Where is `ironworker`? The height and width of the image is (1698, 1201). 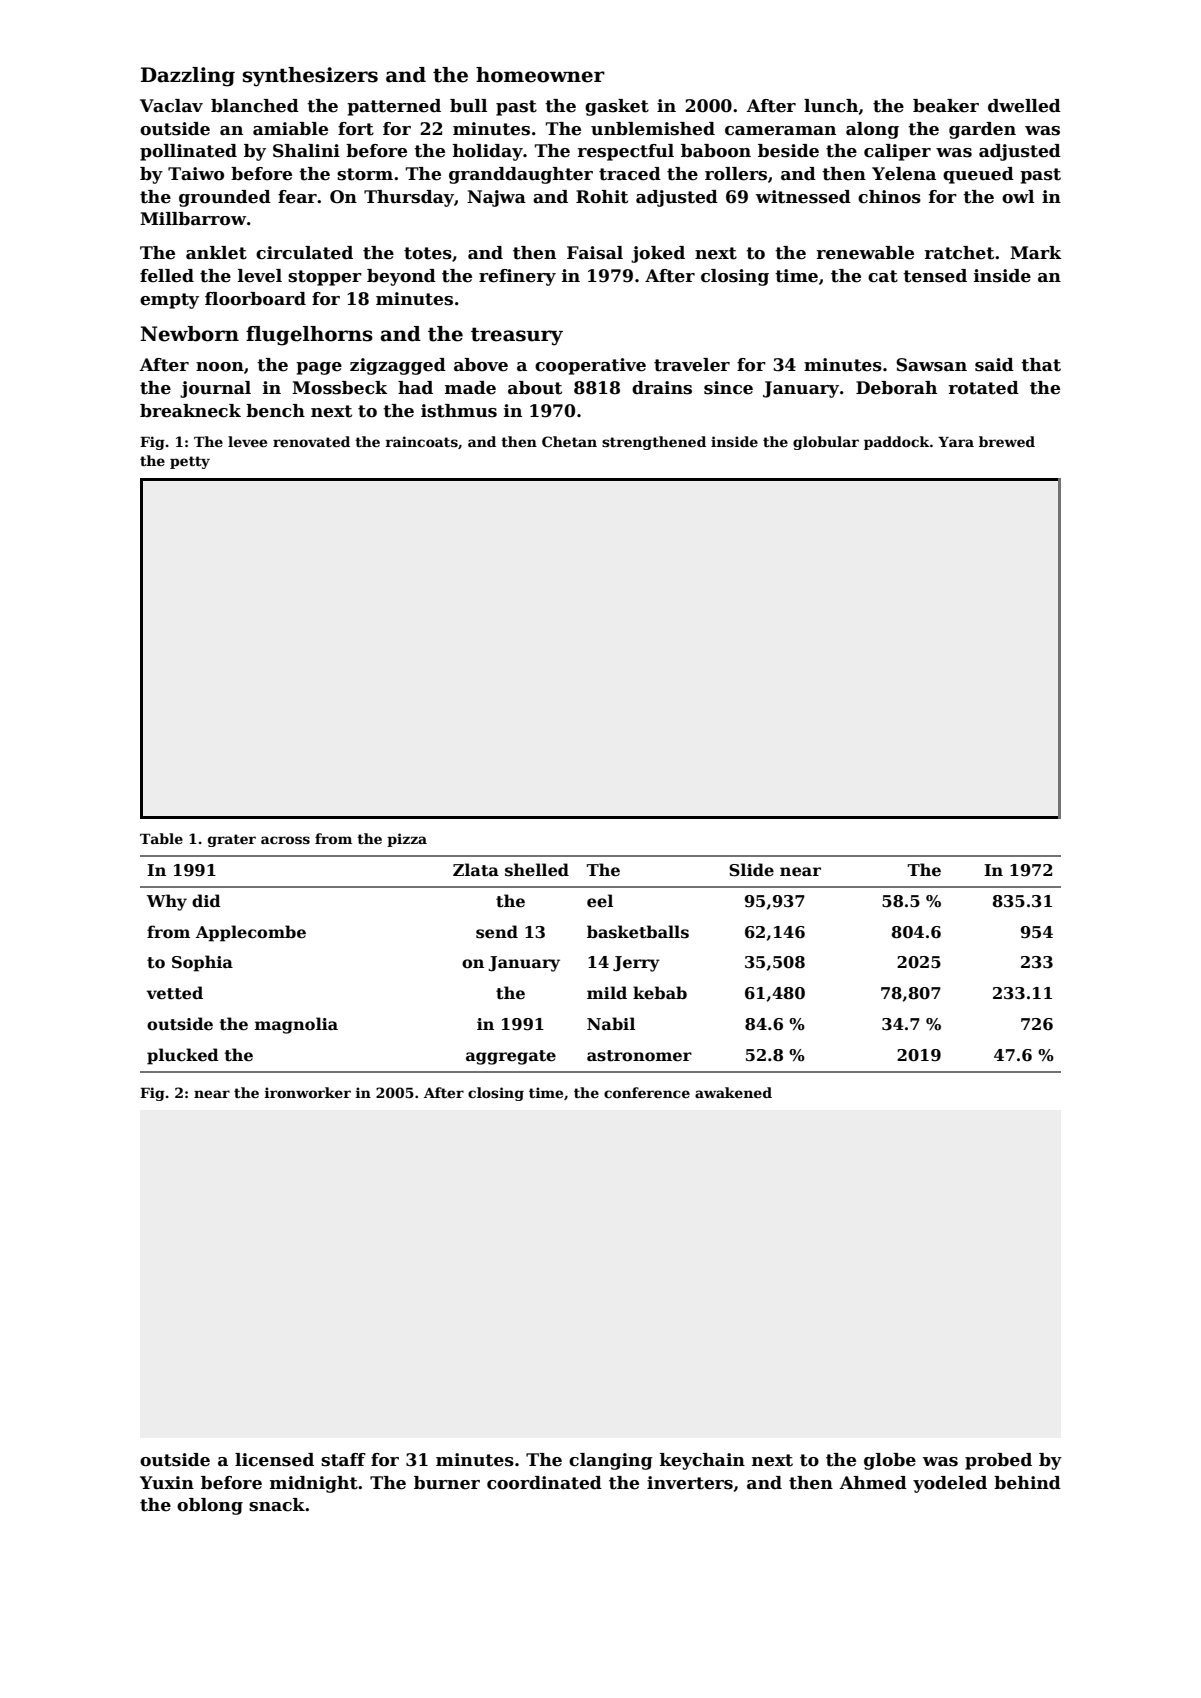
ironworker is located at coordinates (307, 1092).
